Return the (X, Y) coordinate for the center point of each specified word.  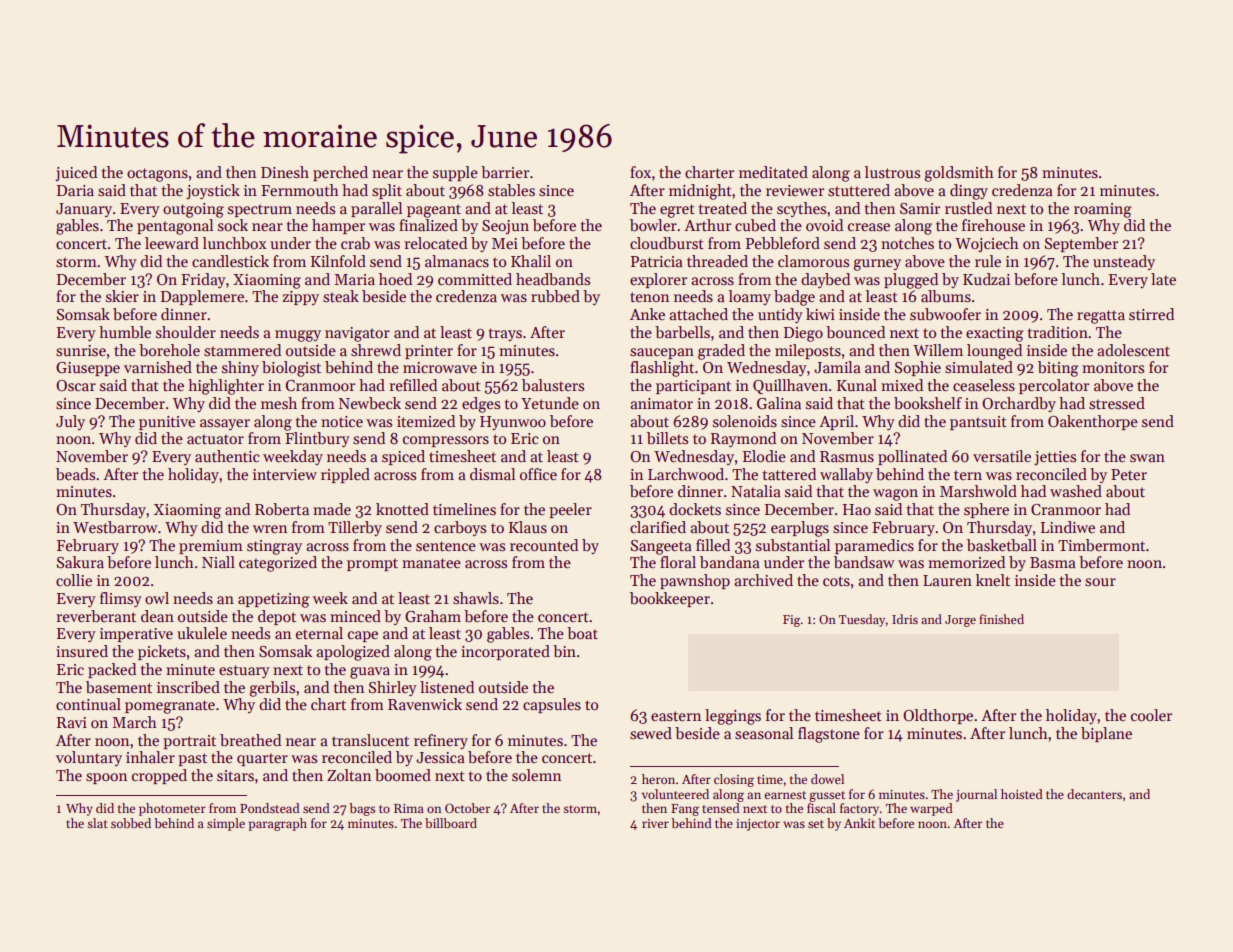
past (192, 759)
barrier (505, 172)
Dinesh (285, 172)
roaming (1103, 210)
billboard (451, 823)
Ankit (859, 823)
